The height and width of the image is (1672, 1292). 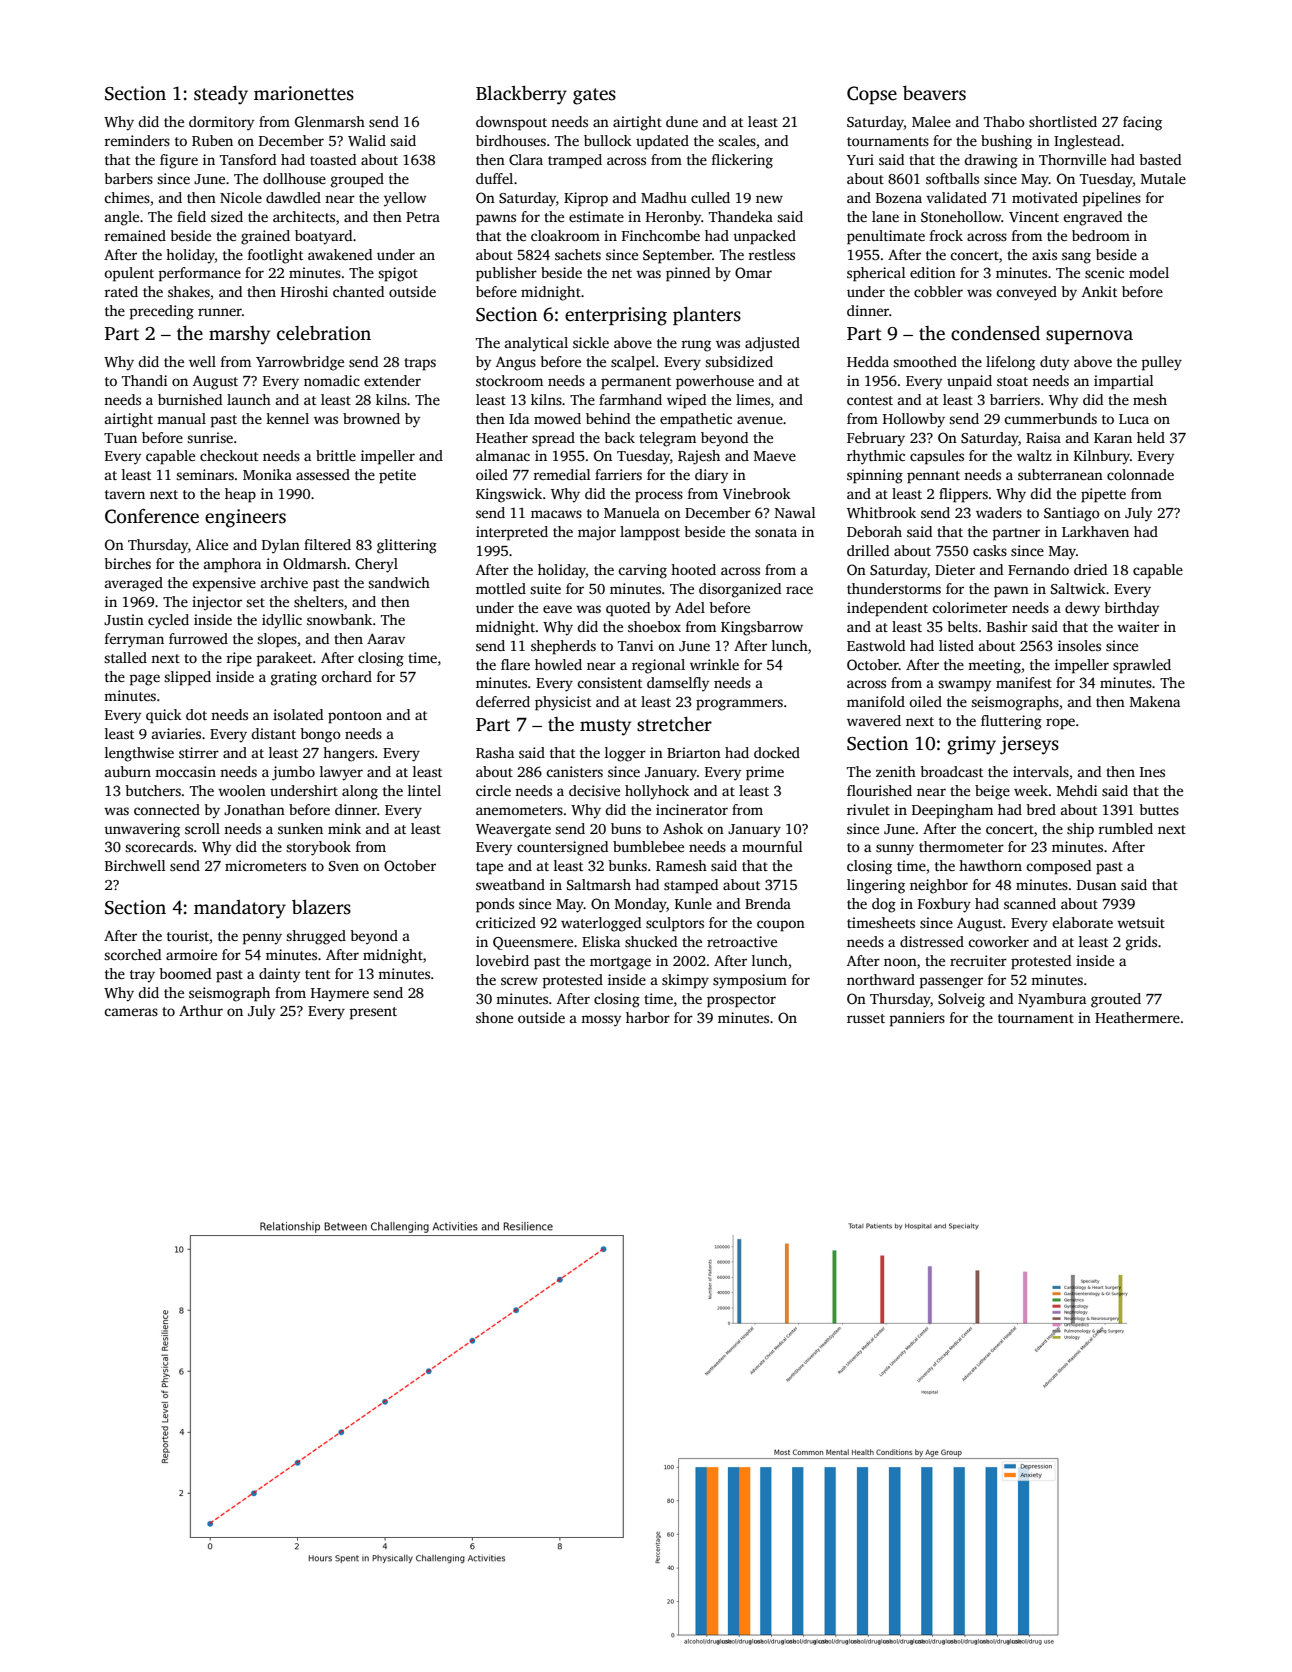 What do you see at coordinates (872, 95) in the image?
I see `Copse` at bounding box center [872, 95].
